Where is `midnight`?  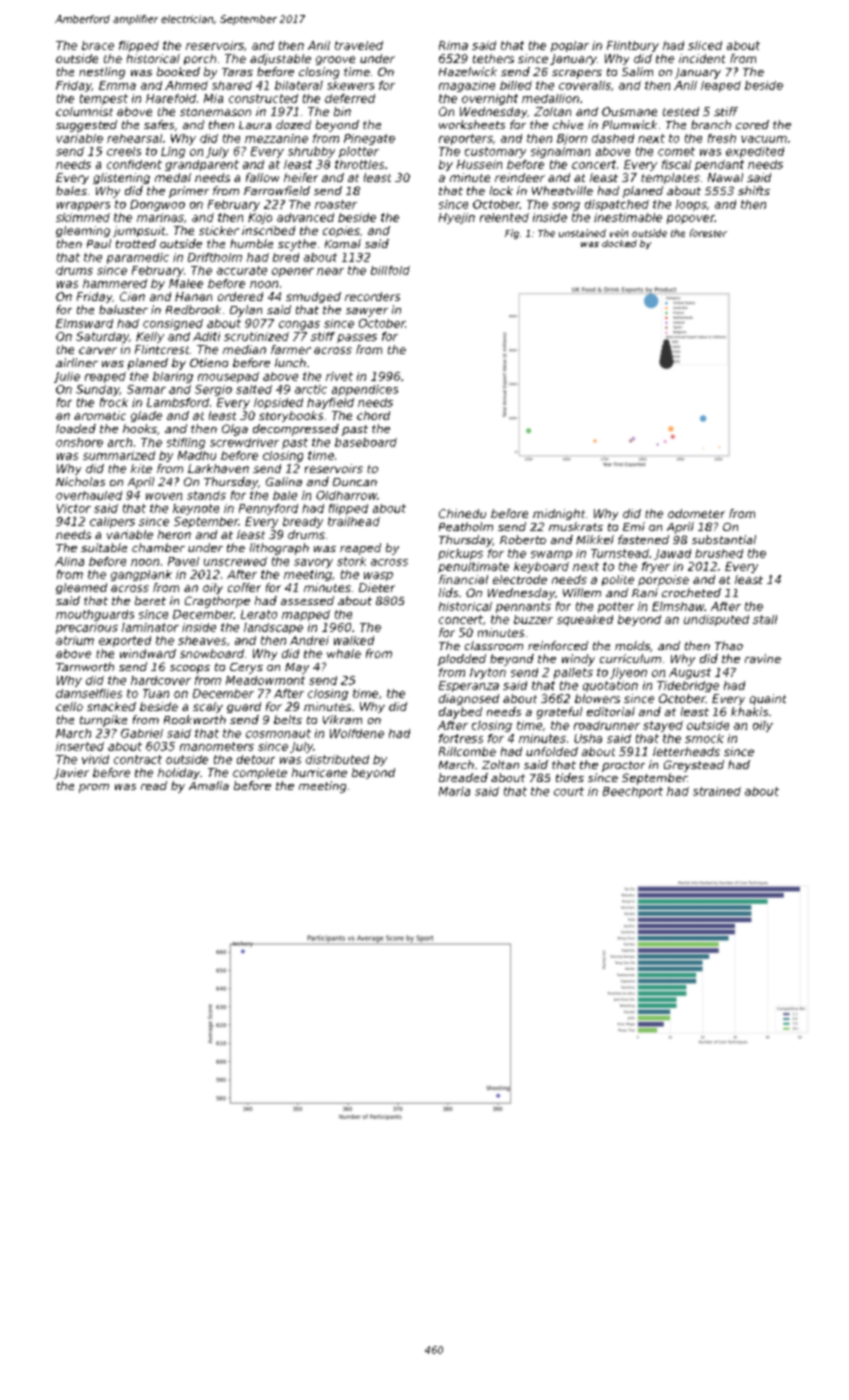
midnight is located at coordinates (559, 514).
